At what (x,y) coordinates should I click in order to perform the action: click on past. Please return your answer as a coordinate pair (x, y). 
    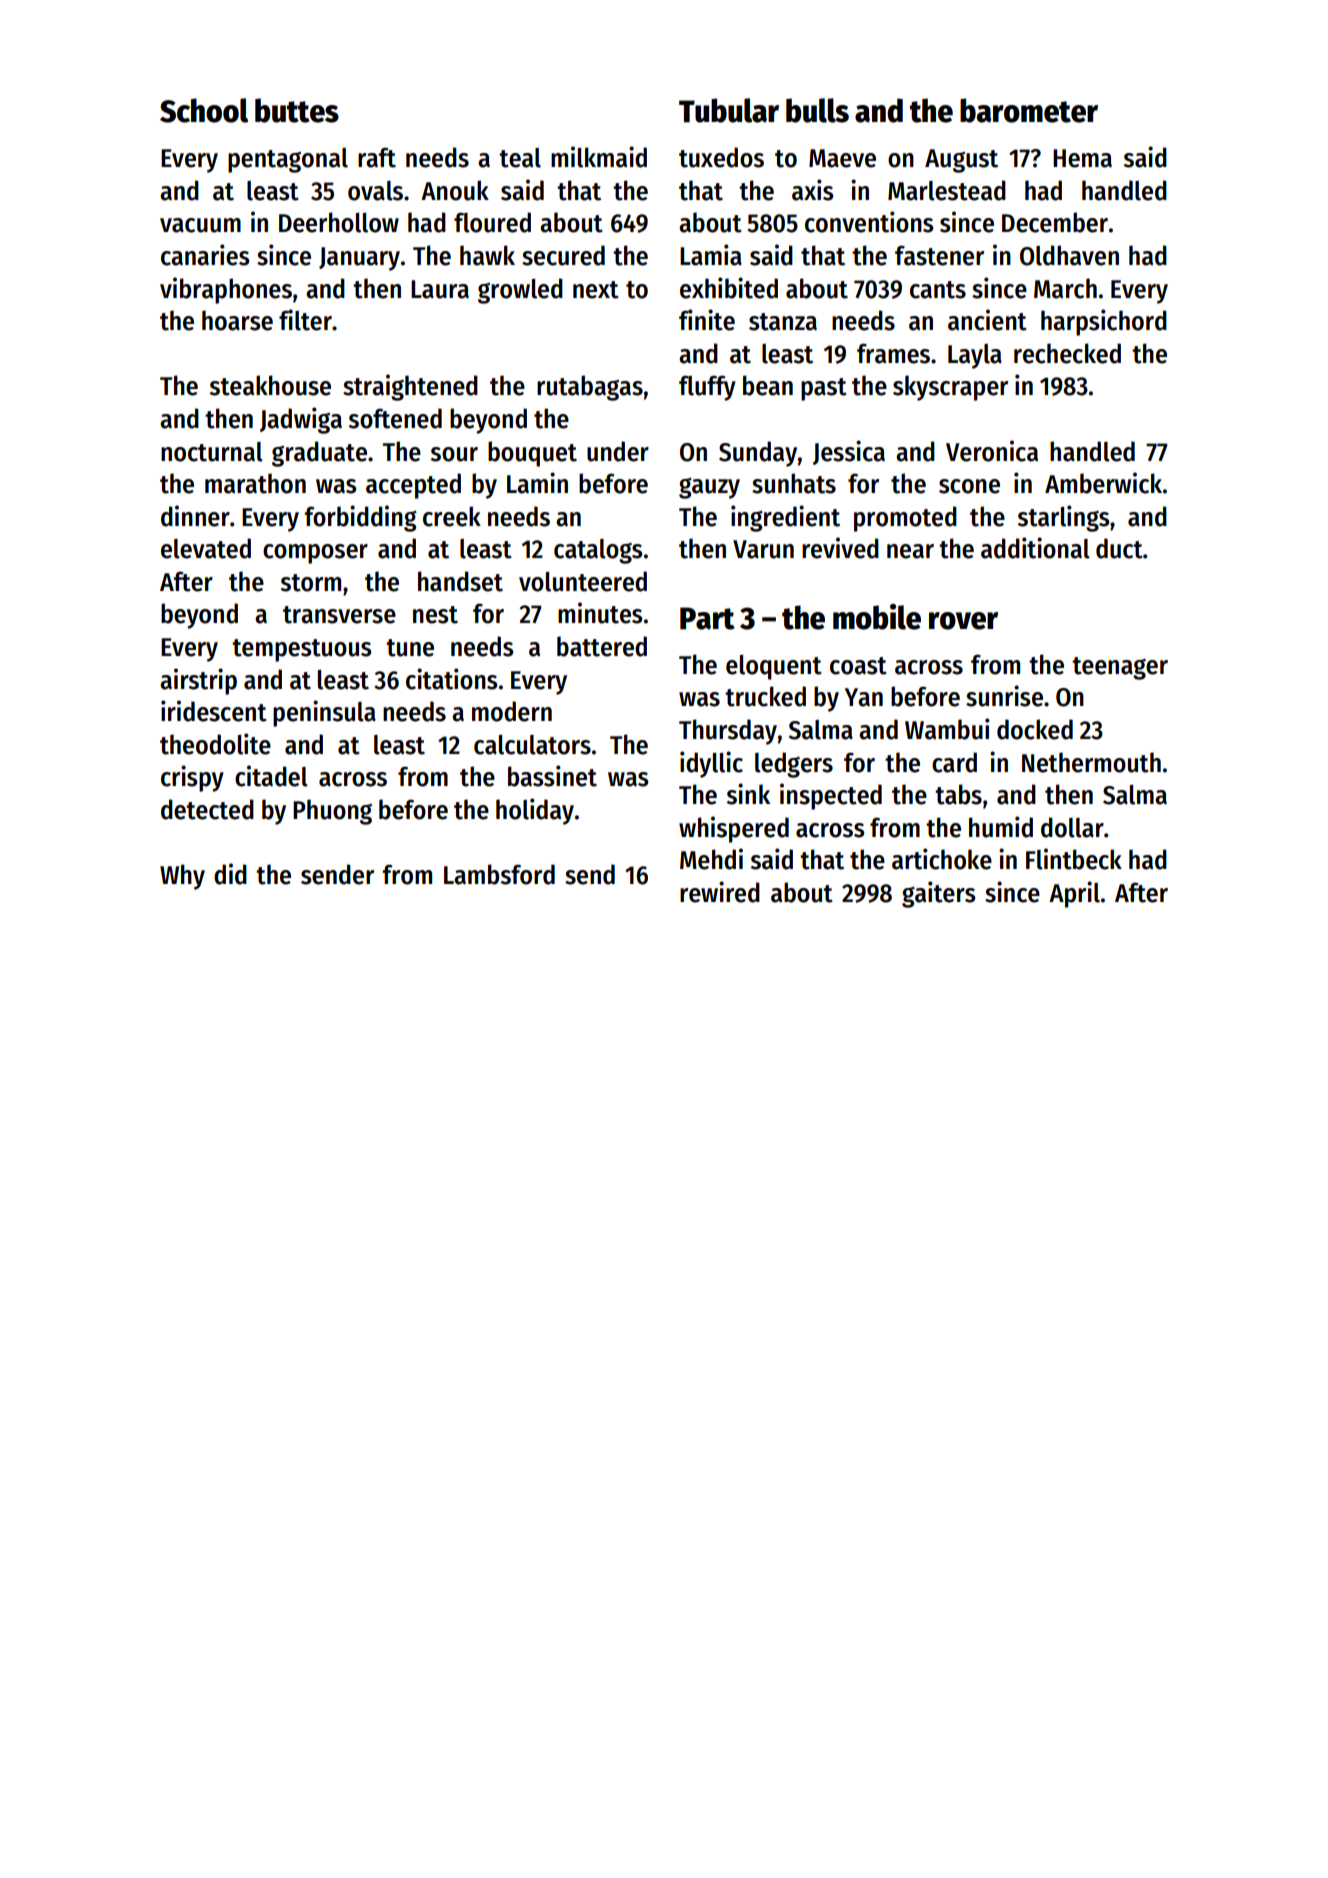
    Looking at the image, I should click on (824, 389).
